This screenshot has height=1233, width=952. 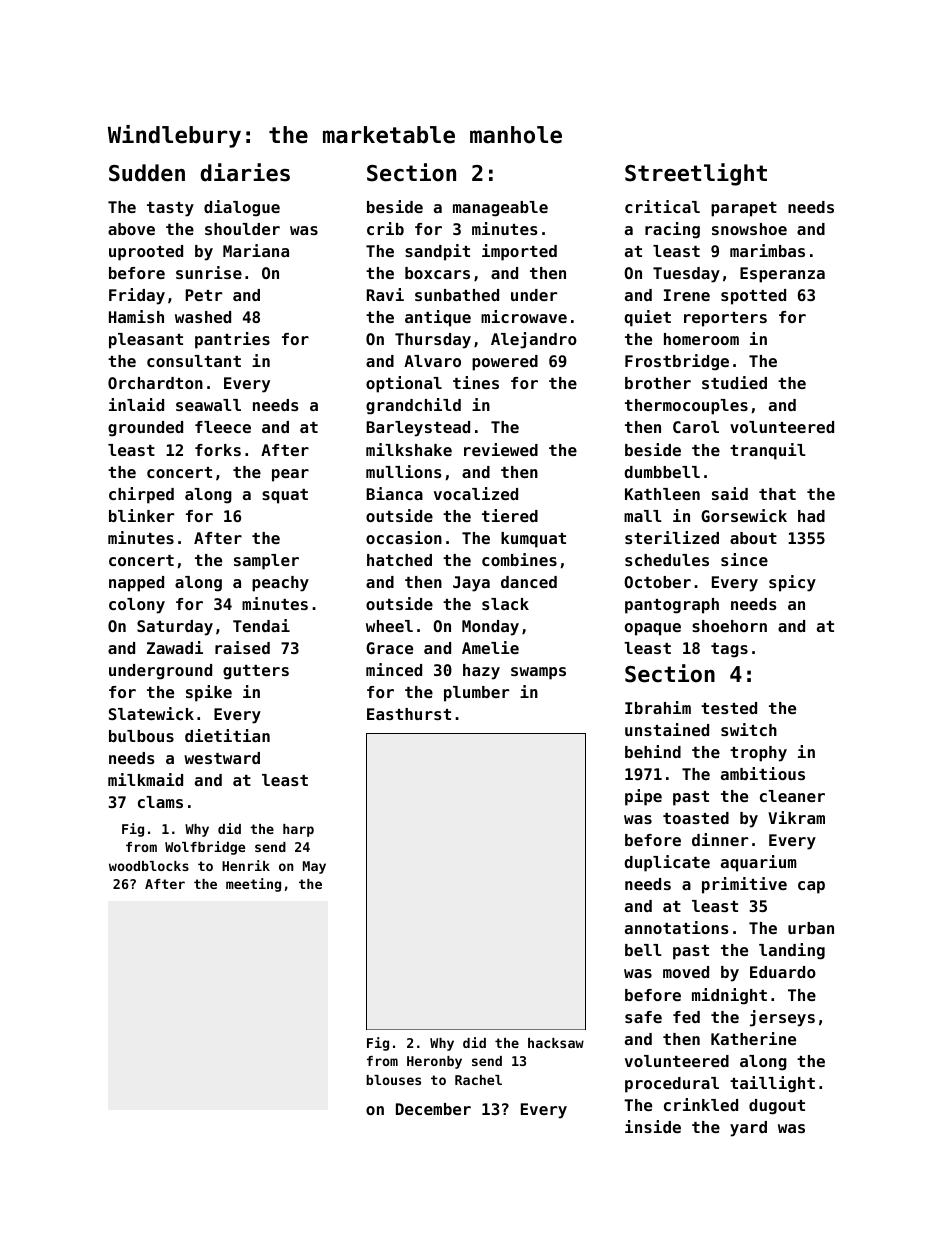 I want to click on colony, so click(x=137, y=606).
